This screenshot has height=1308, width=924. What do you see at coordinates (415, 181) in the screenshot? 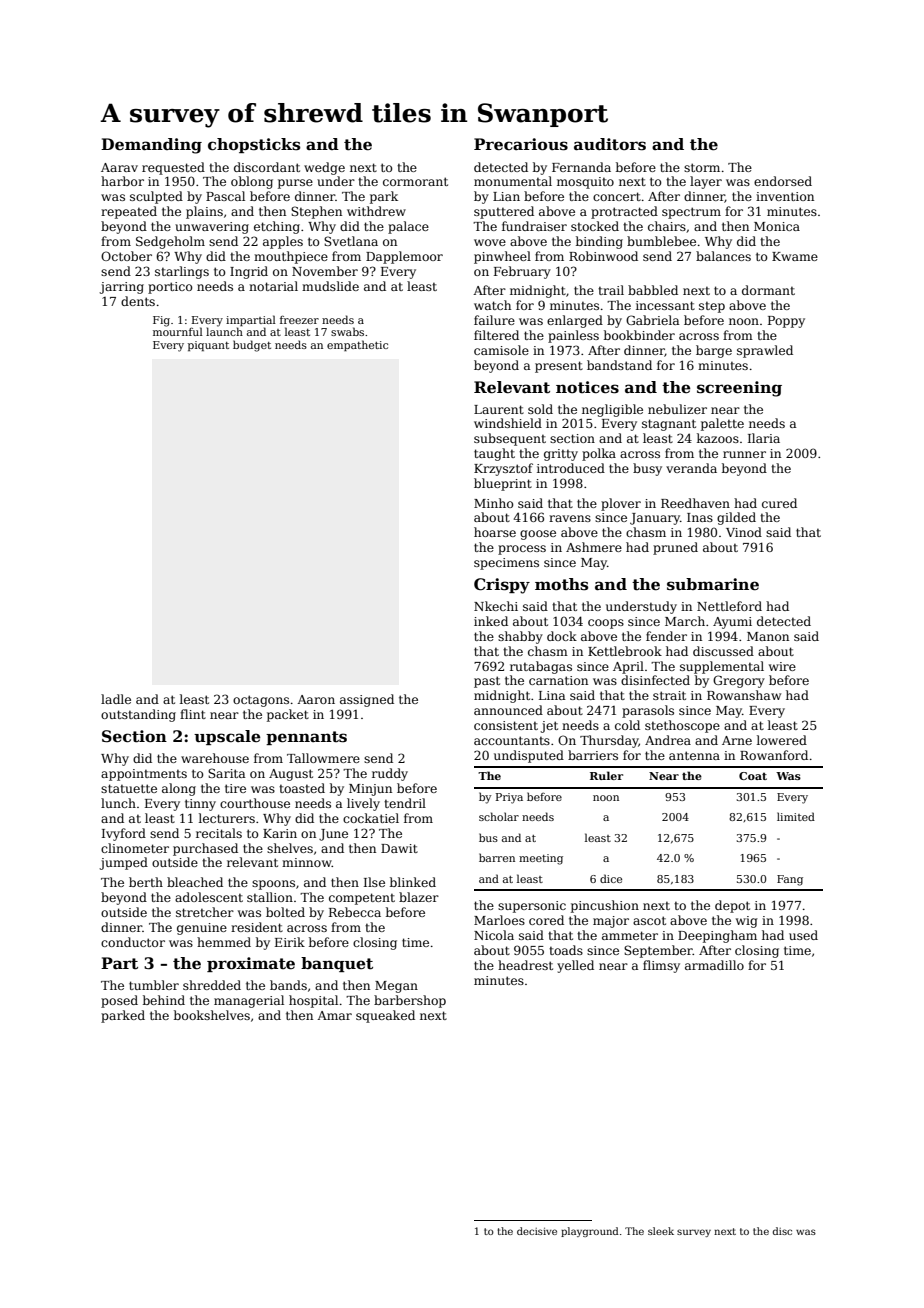
I see `cormorant` at bounding box center [415, 181].
